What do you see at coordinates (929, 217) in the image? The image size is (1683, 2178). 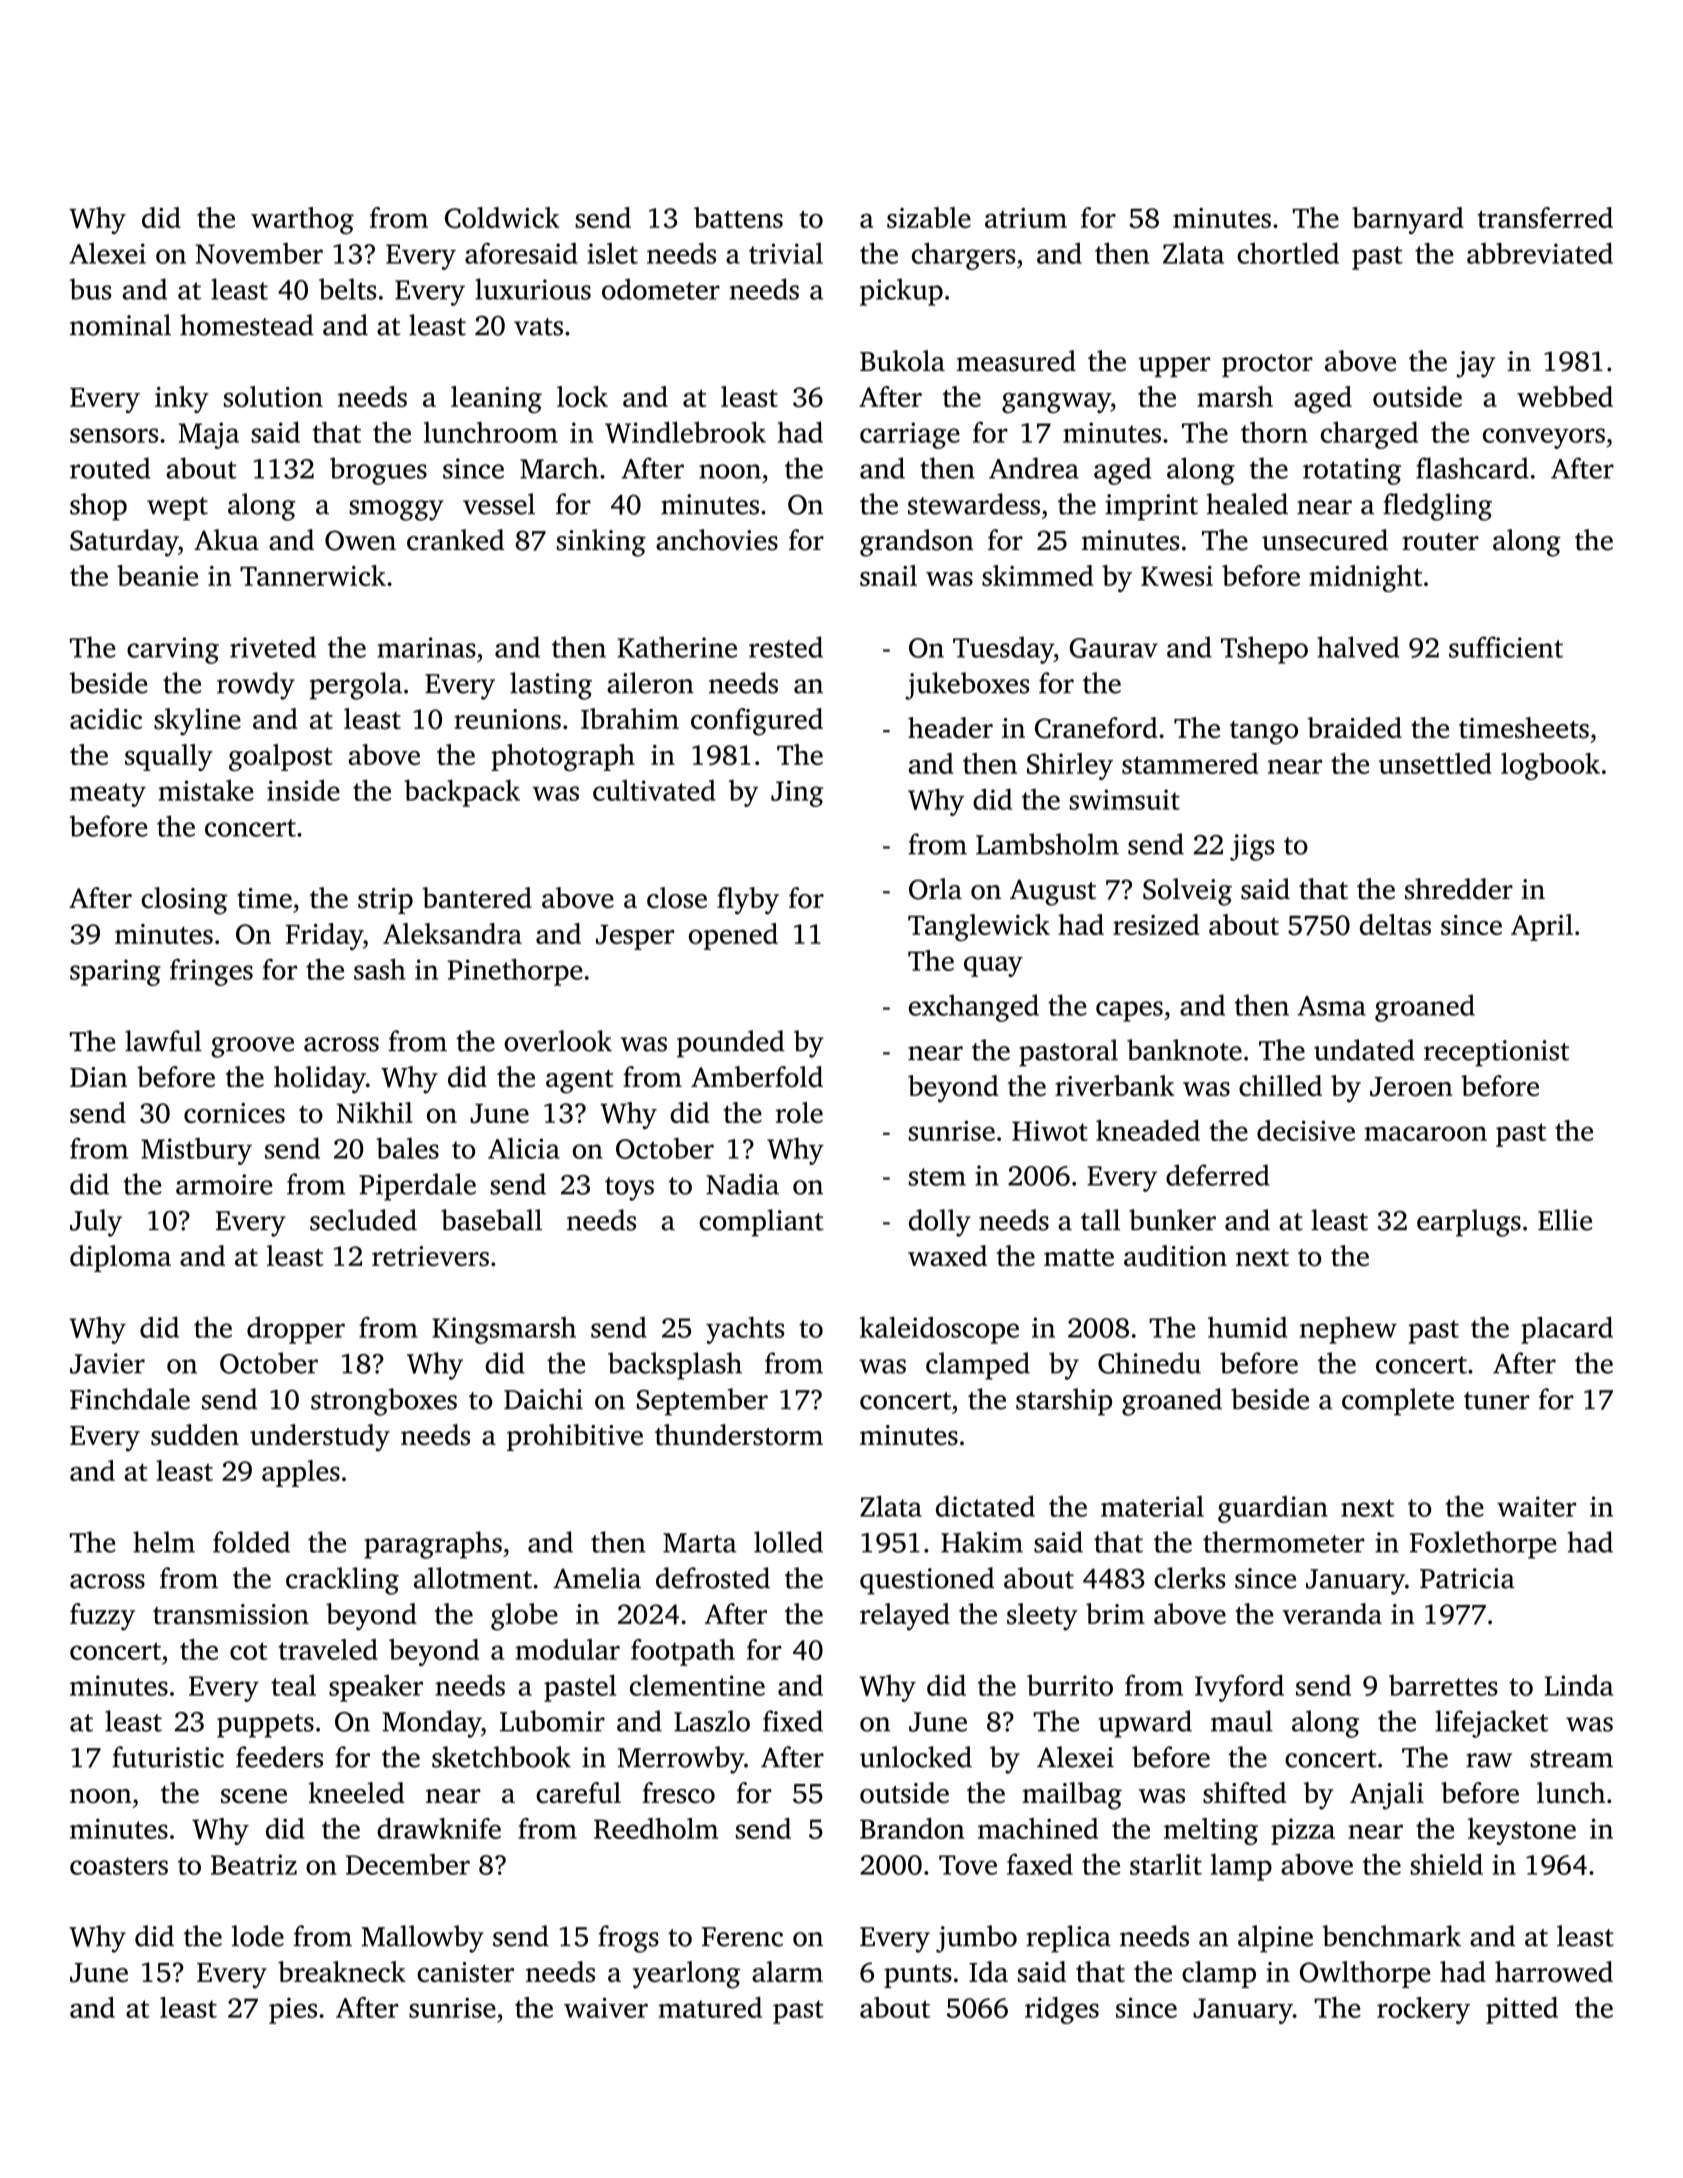 I see `sizable` at bounding box center [929, 217].
